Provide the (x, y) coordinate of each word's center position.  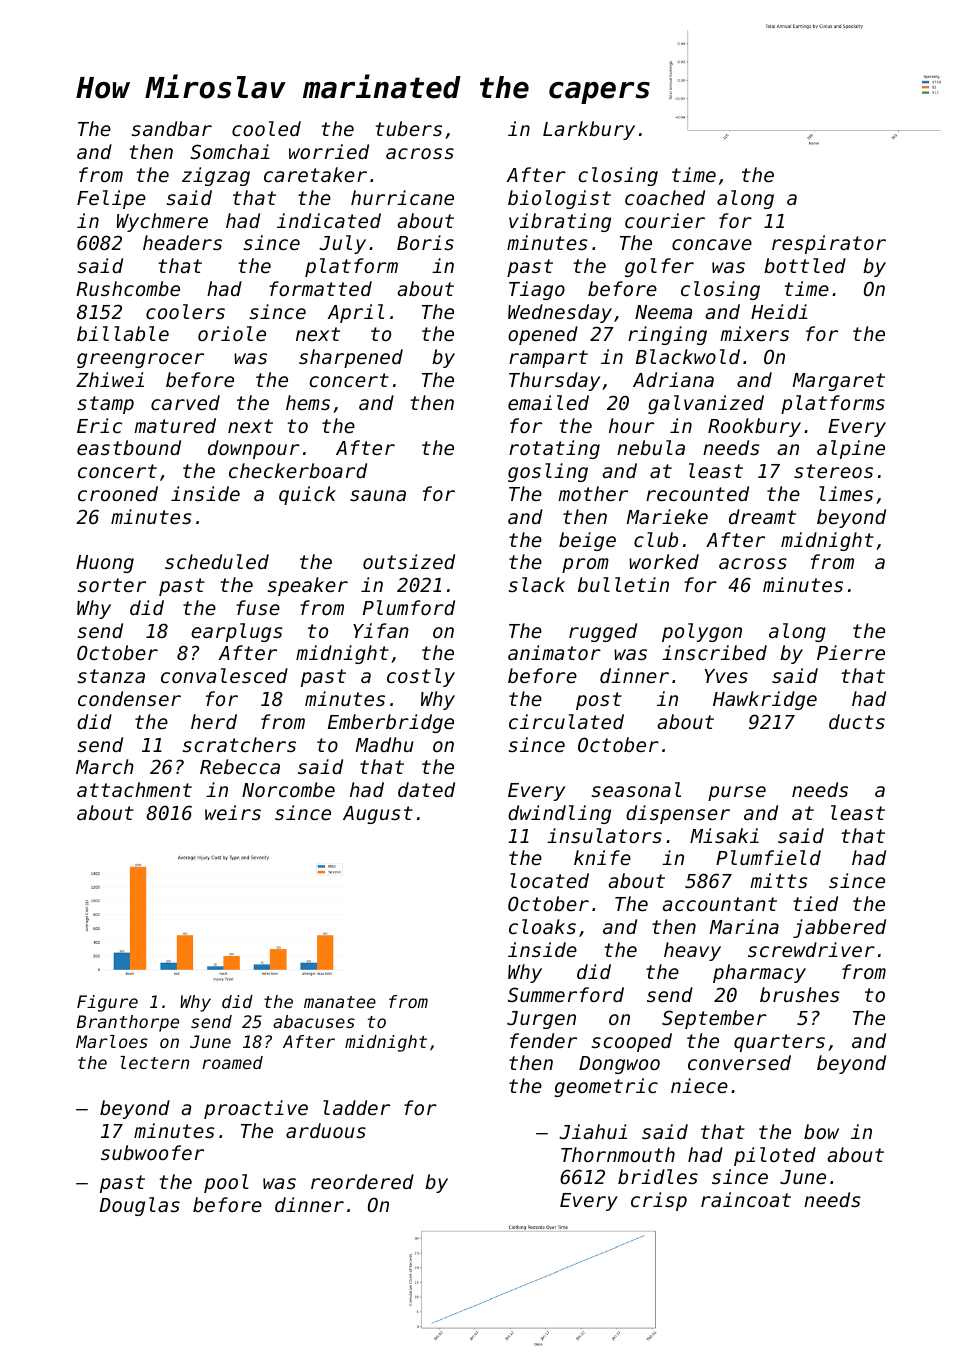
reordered (362, 1181)
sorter (111, 585)
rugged (603, 632)
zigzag (216, 176)
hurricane (402, 197)
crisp (659, 1201)
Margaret (839, 382)
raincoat (746, 1199)
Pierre (851, 652)
